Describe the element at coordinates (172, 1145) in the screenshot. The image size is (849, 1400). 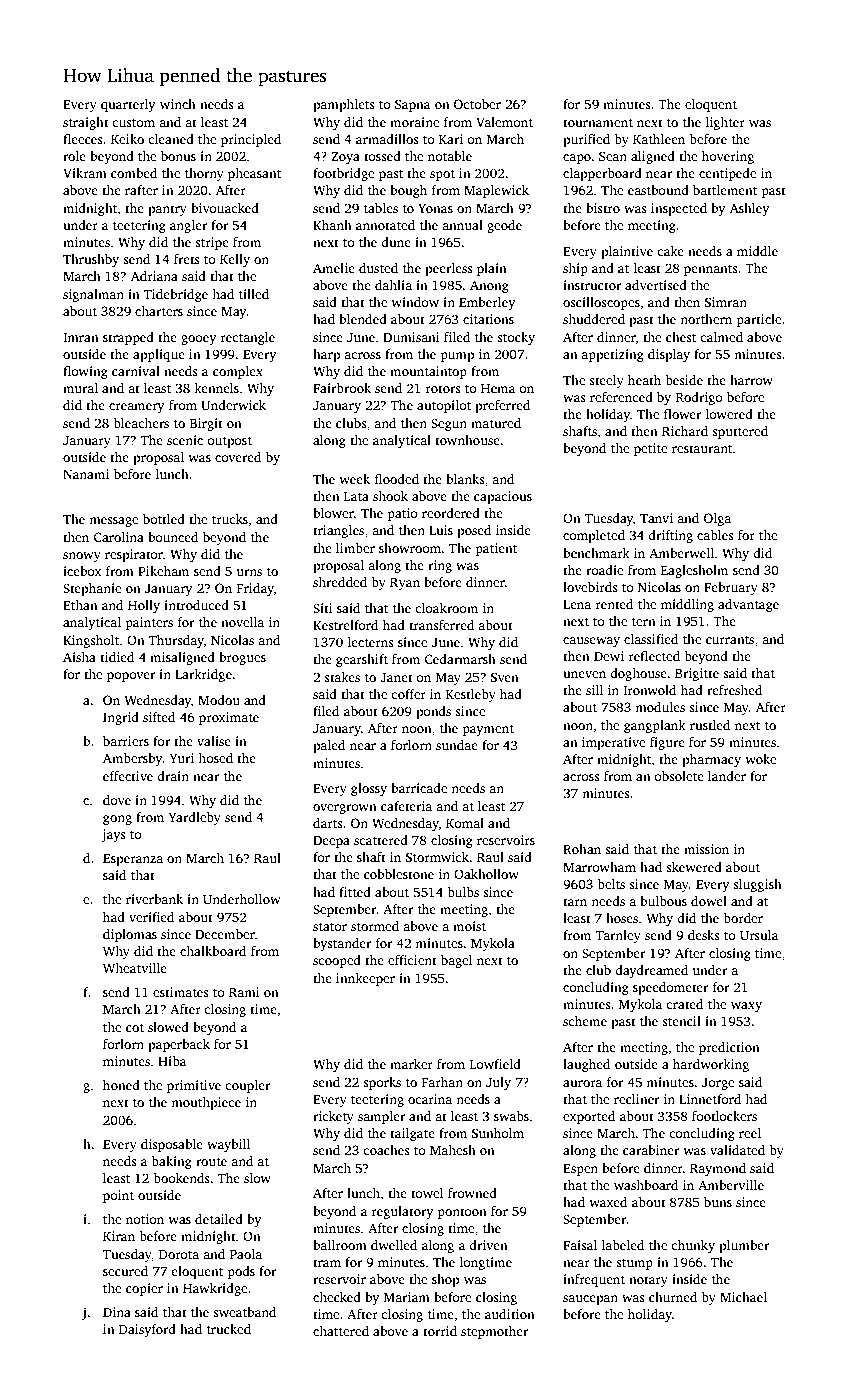
I see `disposable` at that location.
